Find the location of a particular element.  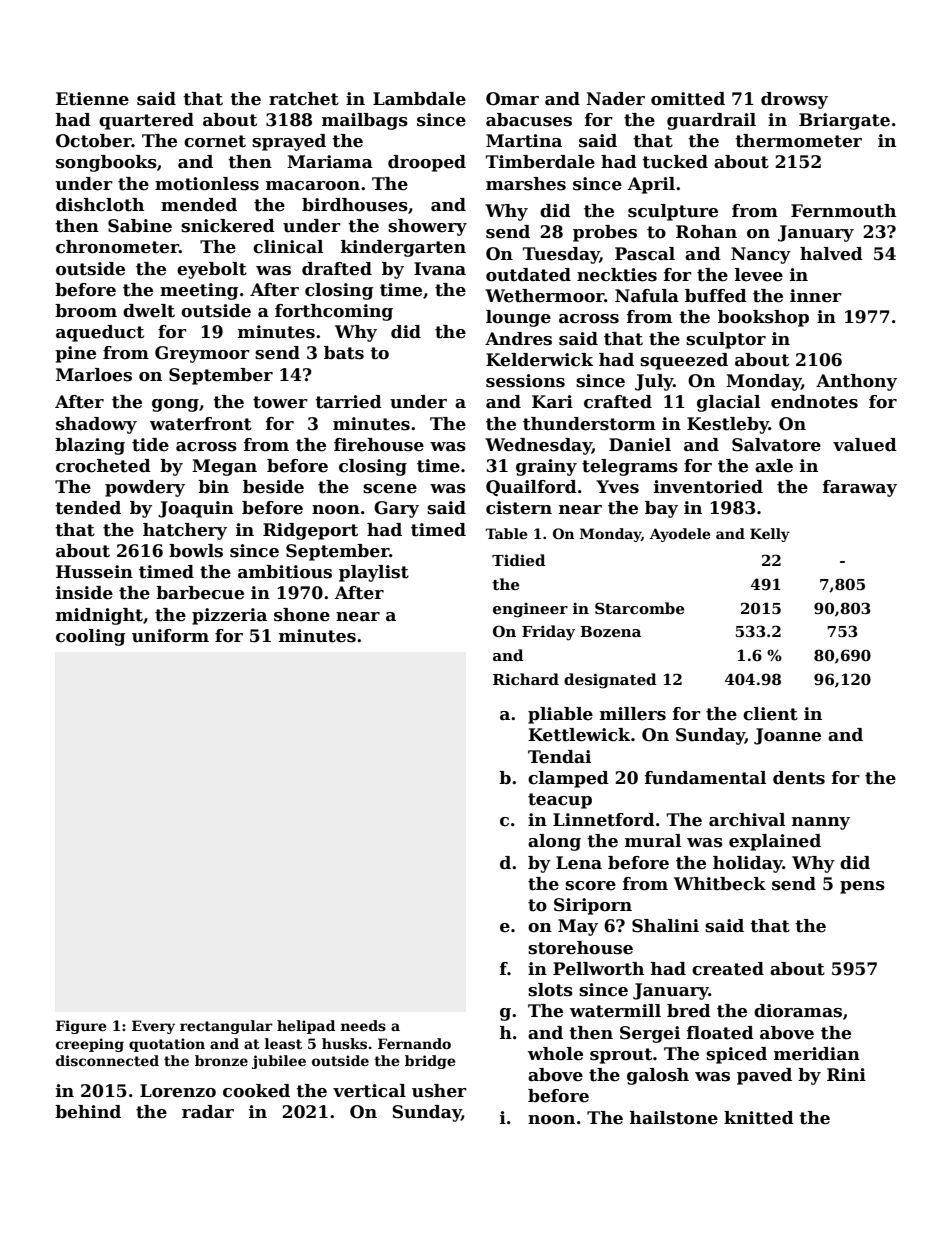

rectangular is located at coordinates (226, 1027).
